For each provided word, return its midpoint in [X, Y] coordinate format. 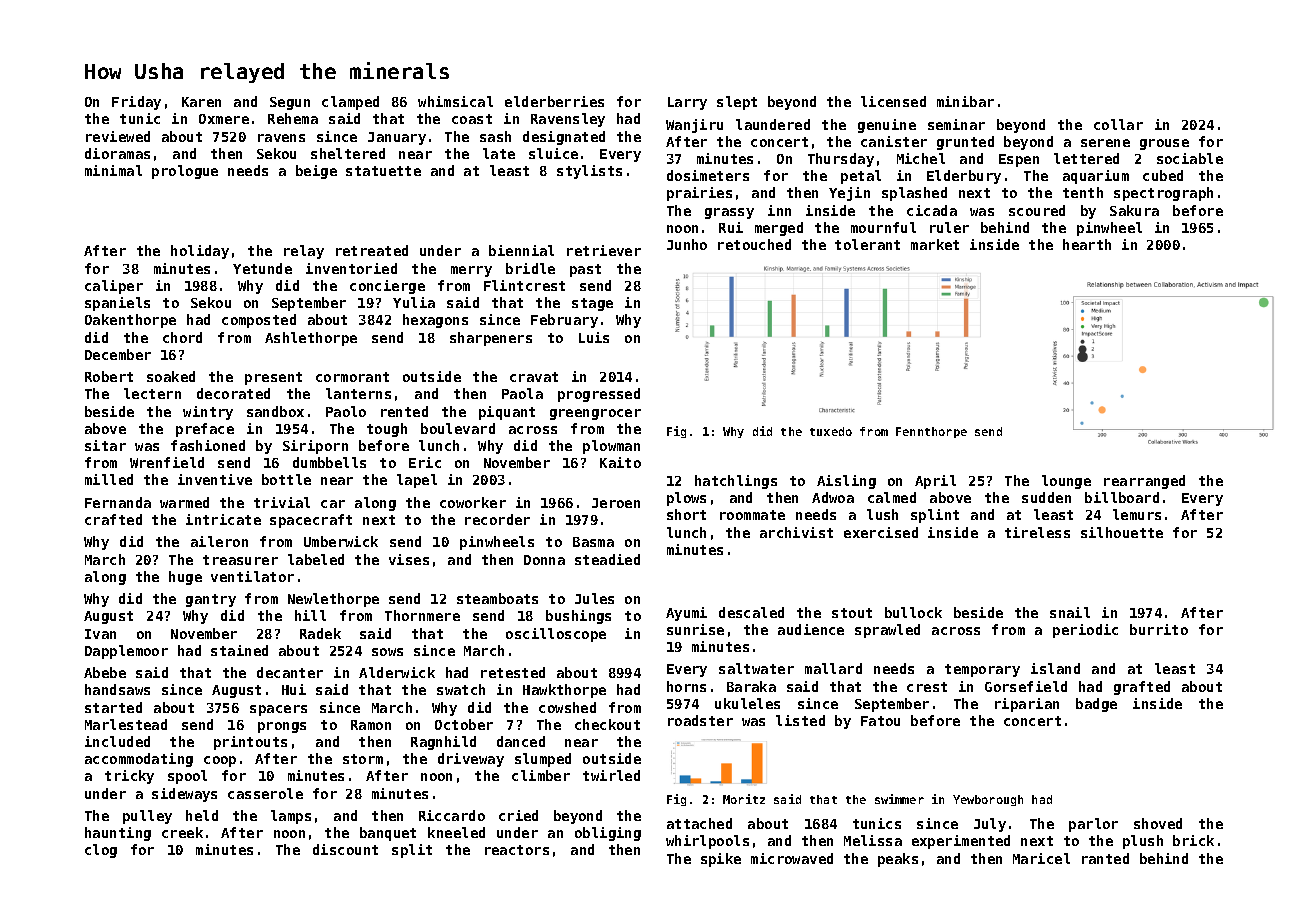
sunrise [695, 629]
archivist [796, 532]
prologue [185, 172]
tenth [1083, 192]
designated [564, 138]
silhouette [1122, 532]
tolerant [867, 244]
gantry [211, 600]
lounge [1066, 482]
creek [182, 832]
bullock [913, 612]
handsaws [117, 689]
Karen [201, 102]
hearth [1087, 244]
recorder [497, 519]
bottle [286, 479]
